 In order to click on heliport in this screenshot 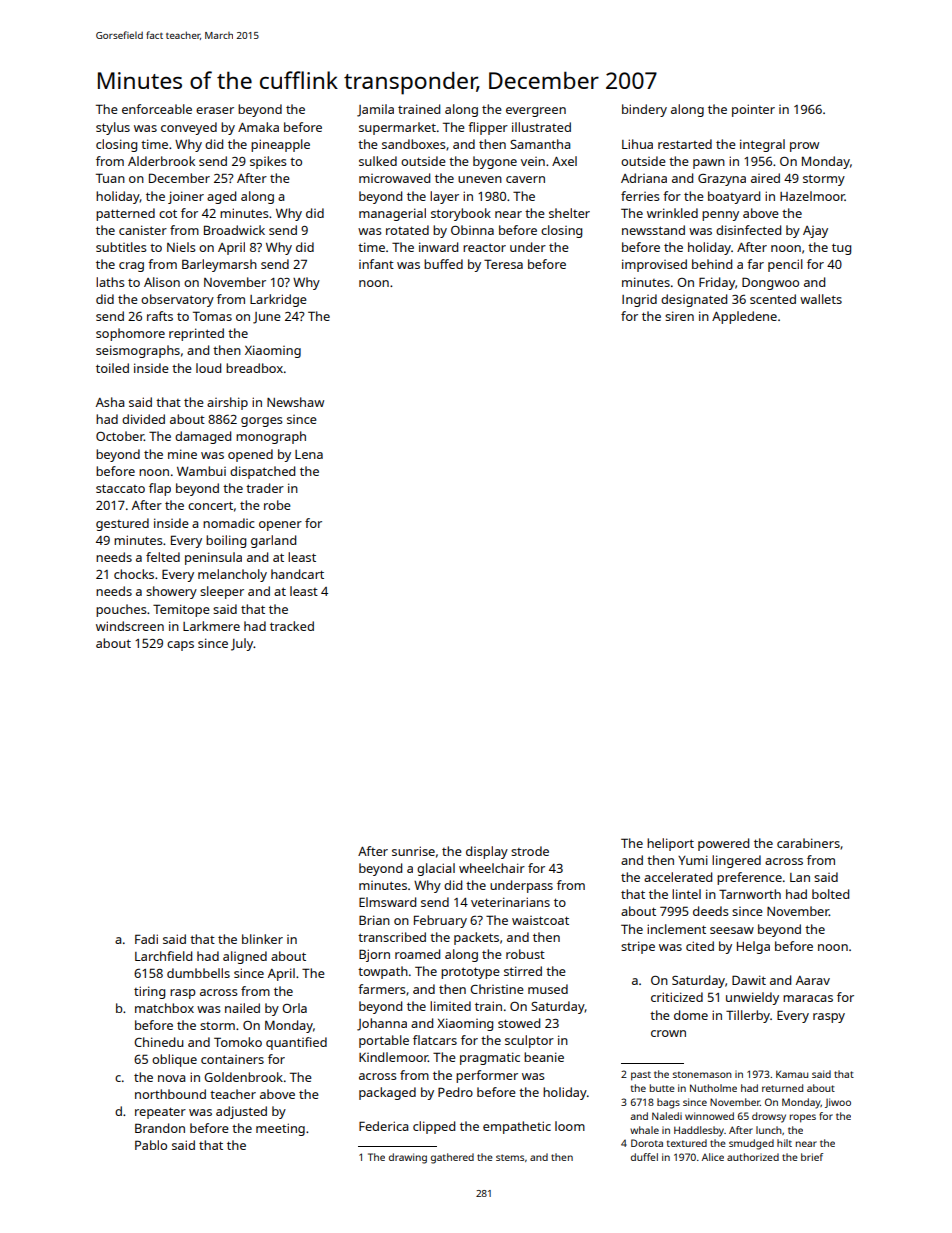, I will do `click(670, 844)`.
